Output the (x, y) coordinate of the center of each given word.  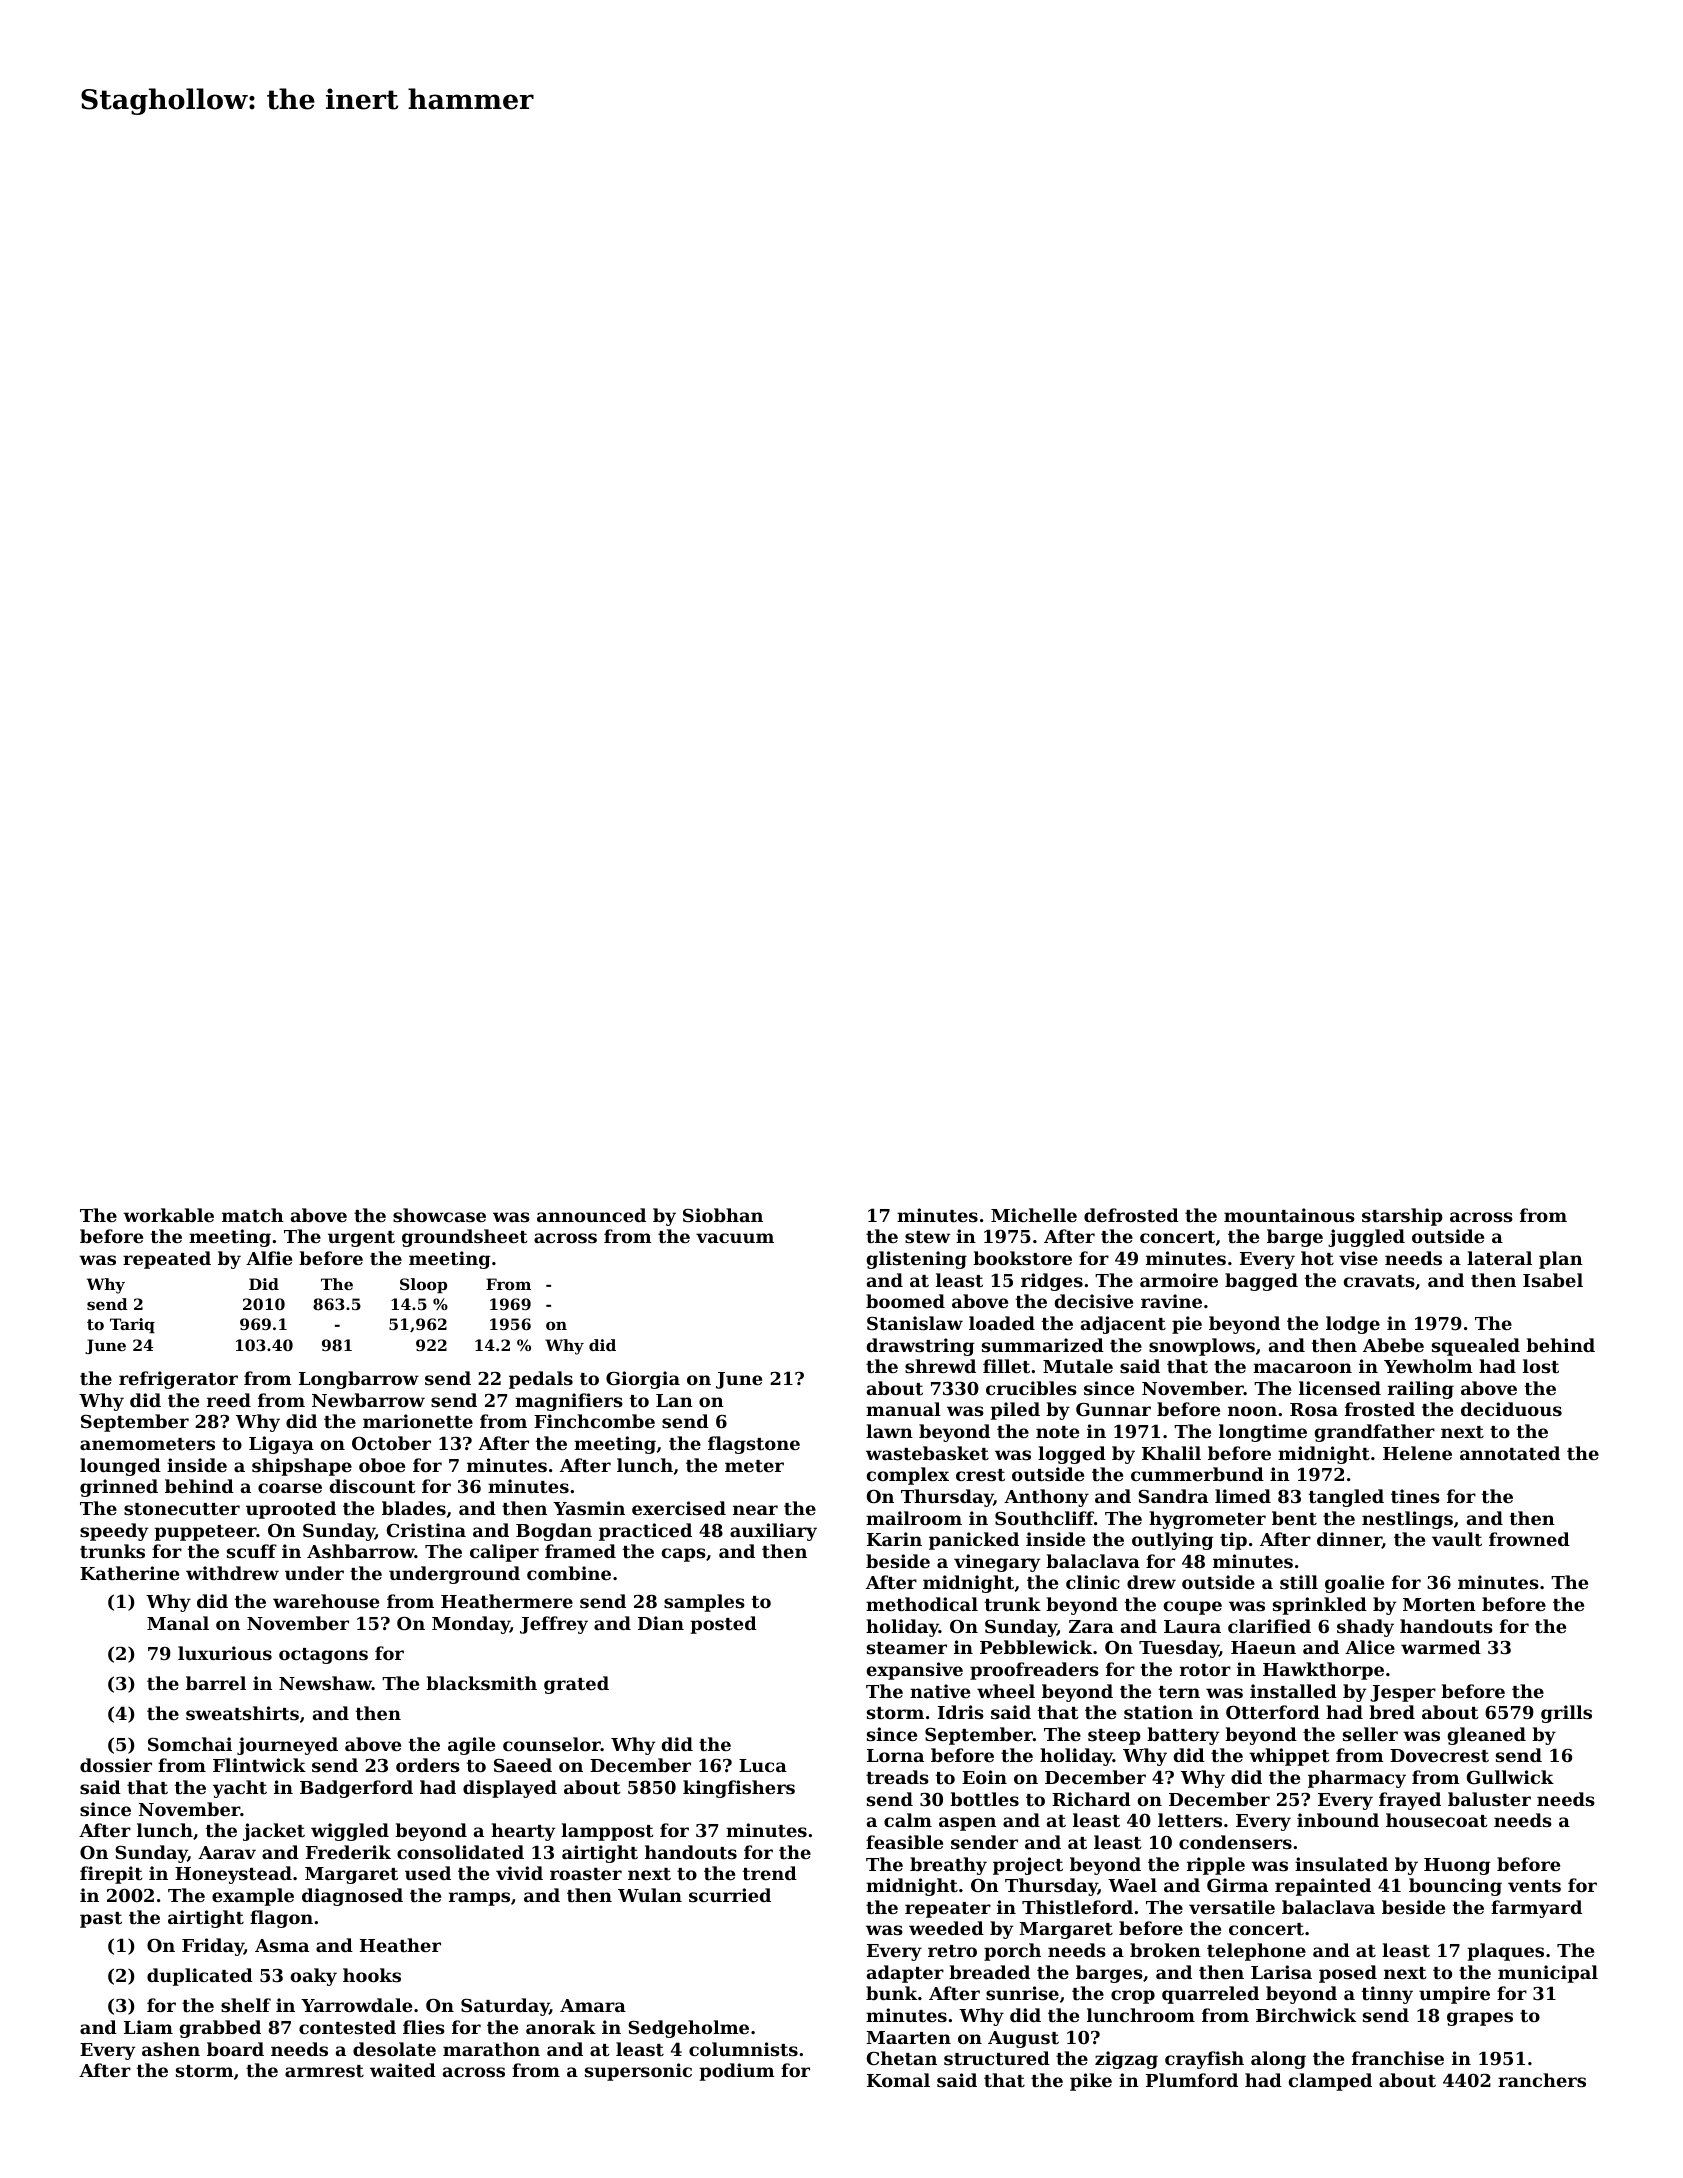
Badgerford (356, 1789)
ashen (171, 2049)
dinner (1349, 1540)
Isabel (1553, 1280)
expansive (915, 1671)
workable (168, 1215)
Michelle (1034, 1215)
